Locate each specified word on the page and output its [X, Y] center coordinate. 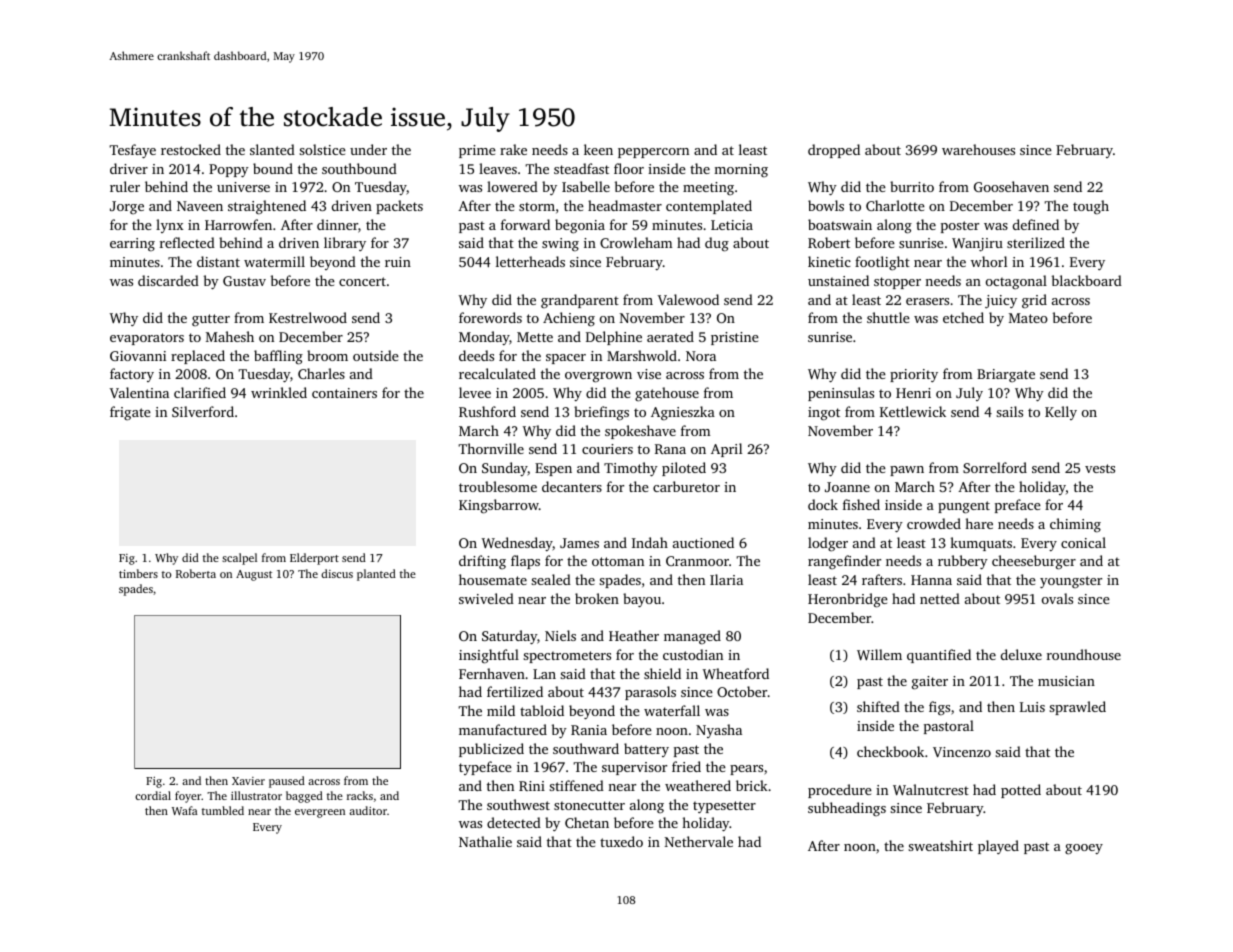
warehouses [978, 149]
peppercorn [653, 153]
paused [287, 782]
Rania [589, 730]
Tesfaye [132, 151]
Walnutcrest [931, 789]
